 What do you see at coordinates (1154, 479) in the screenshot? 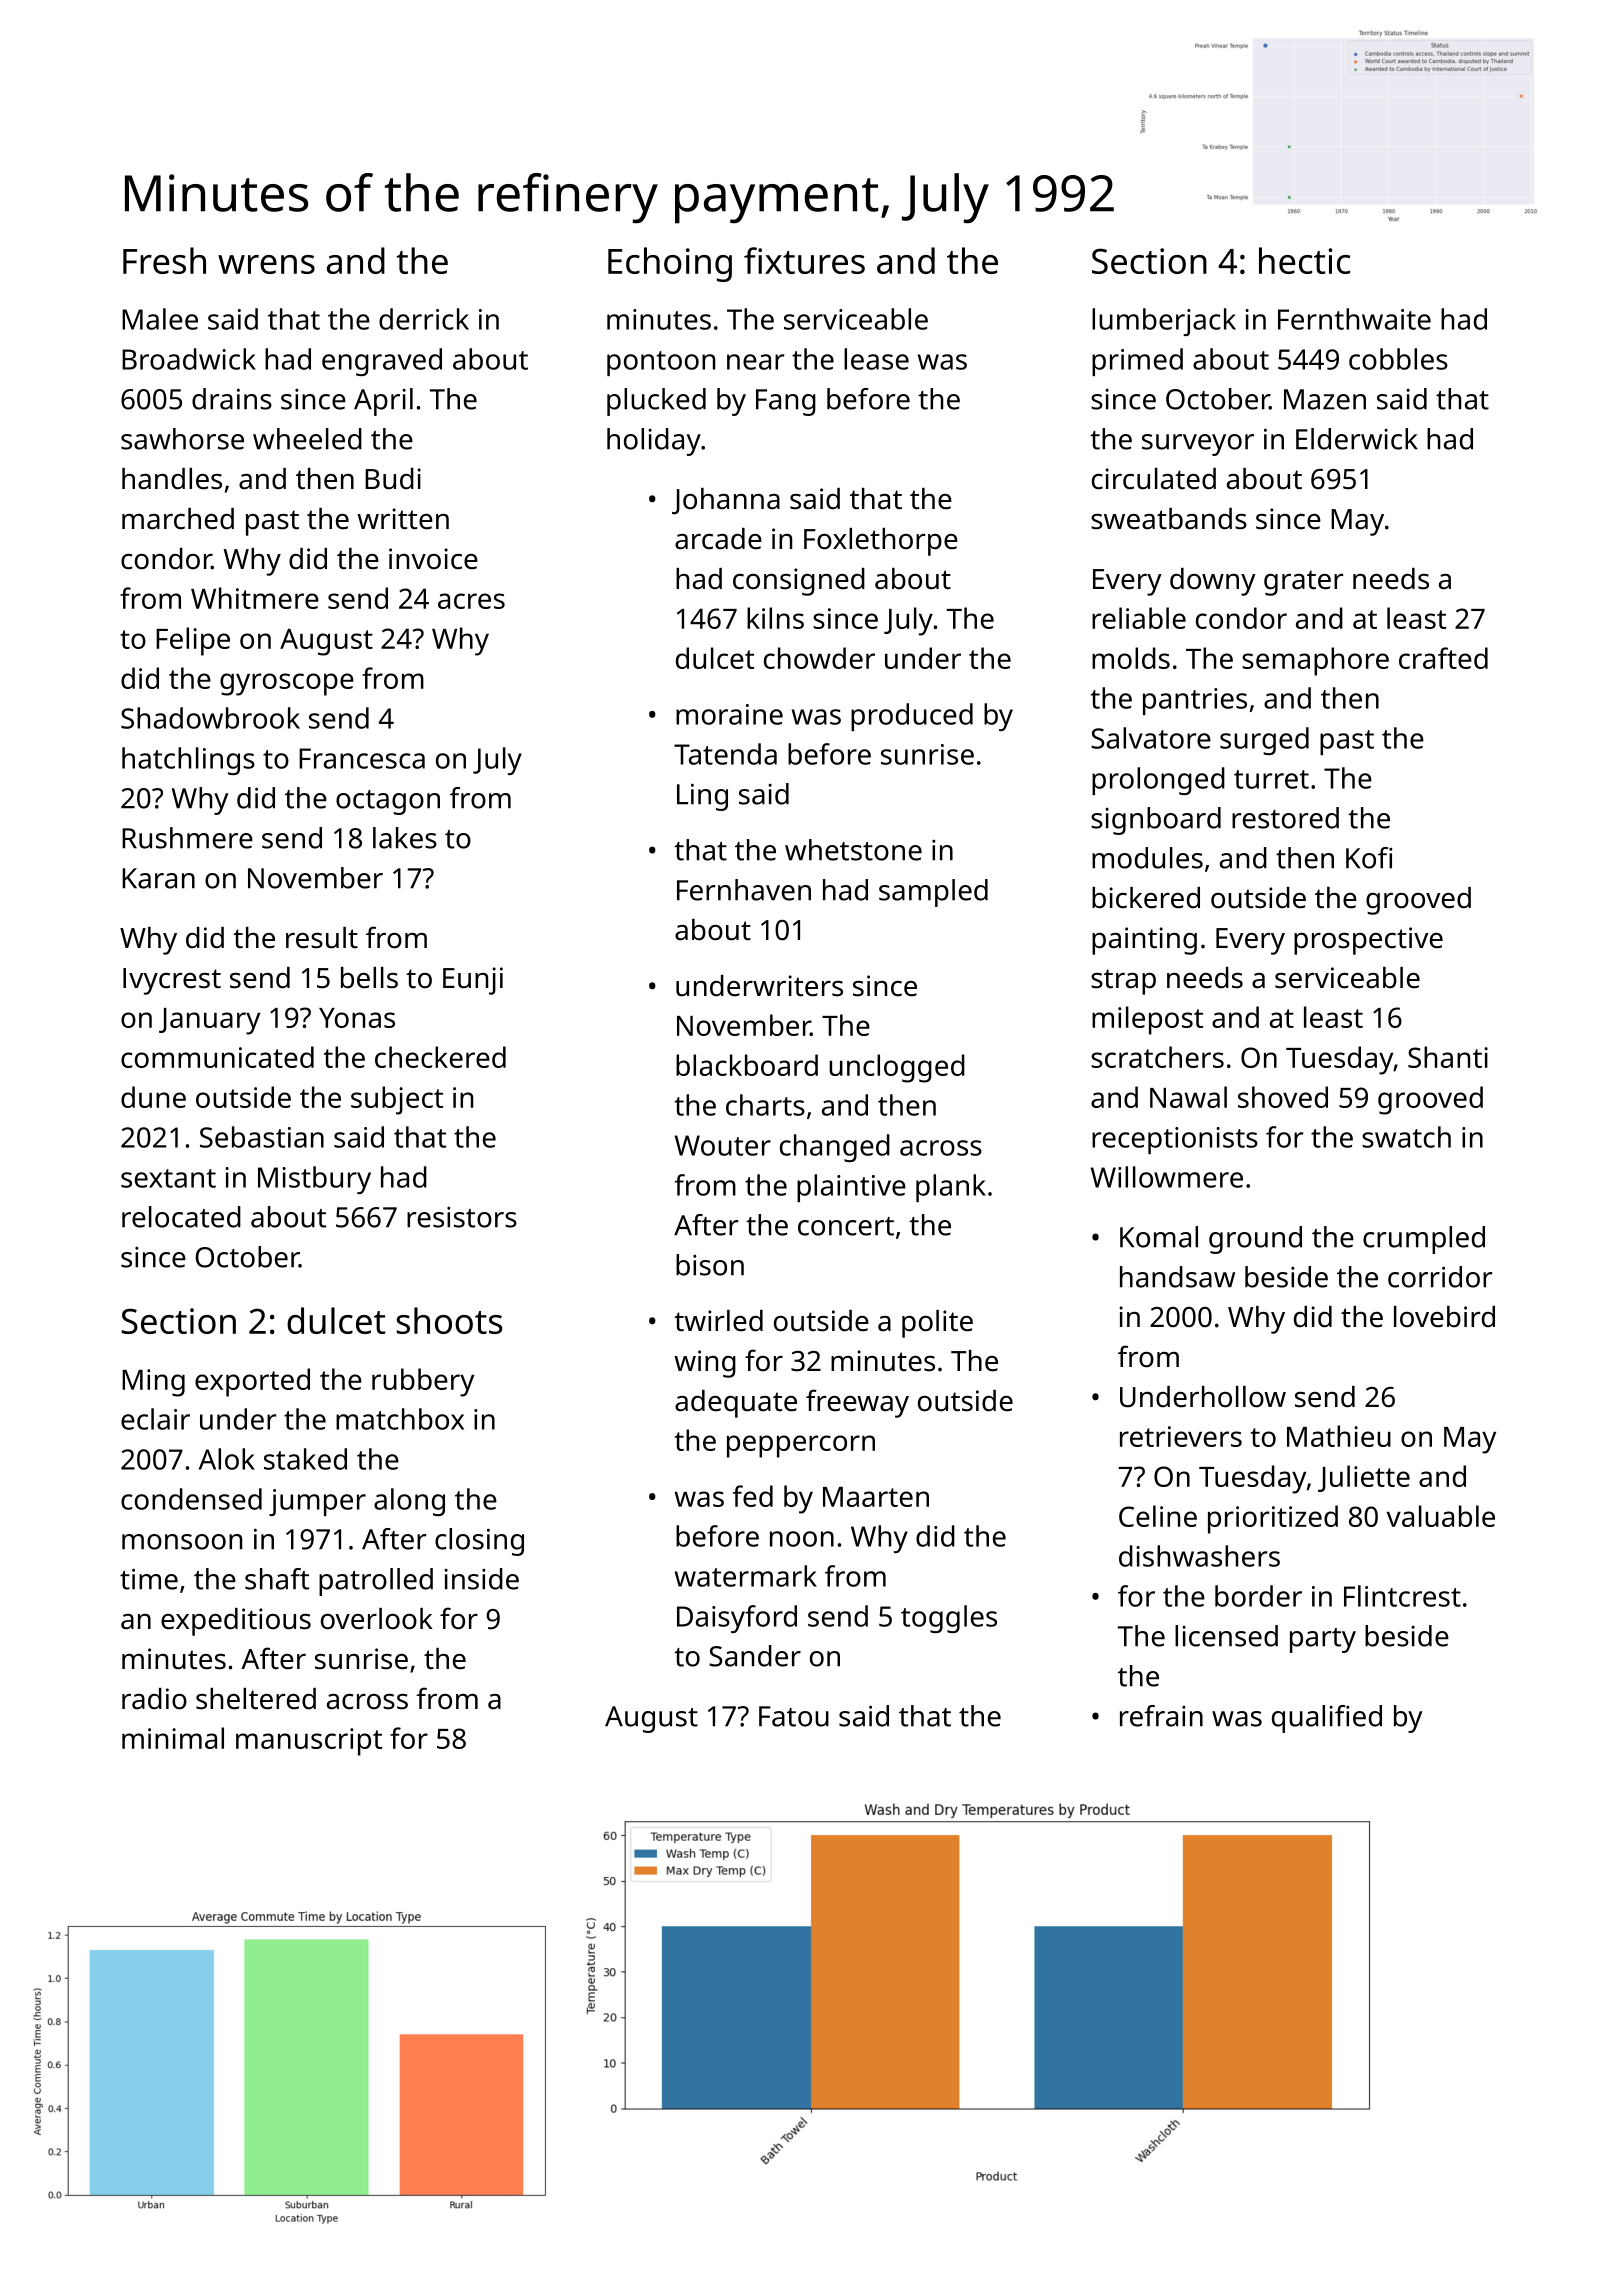
I see `circulated` at bounding box center [1154, 479].
